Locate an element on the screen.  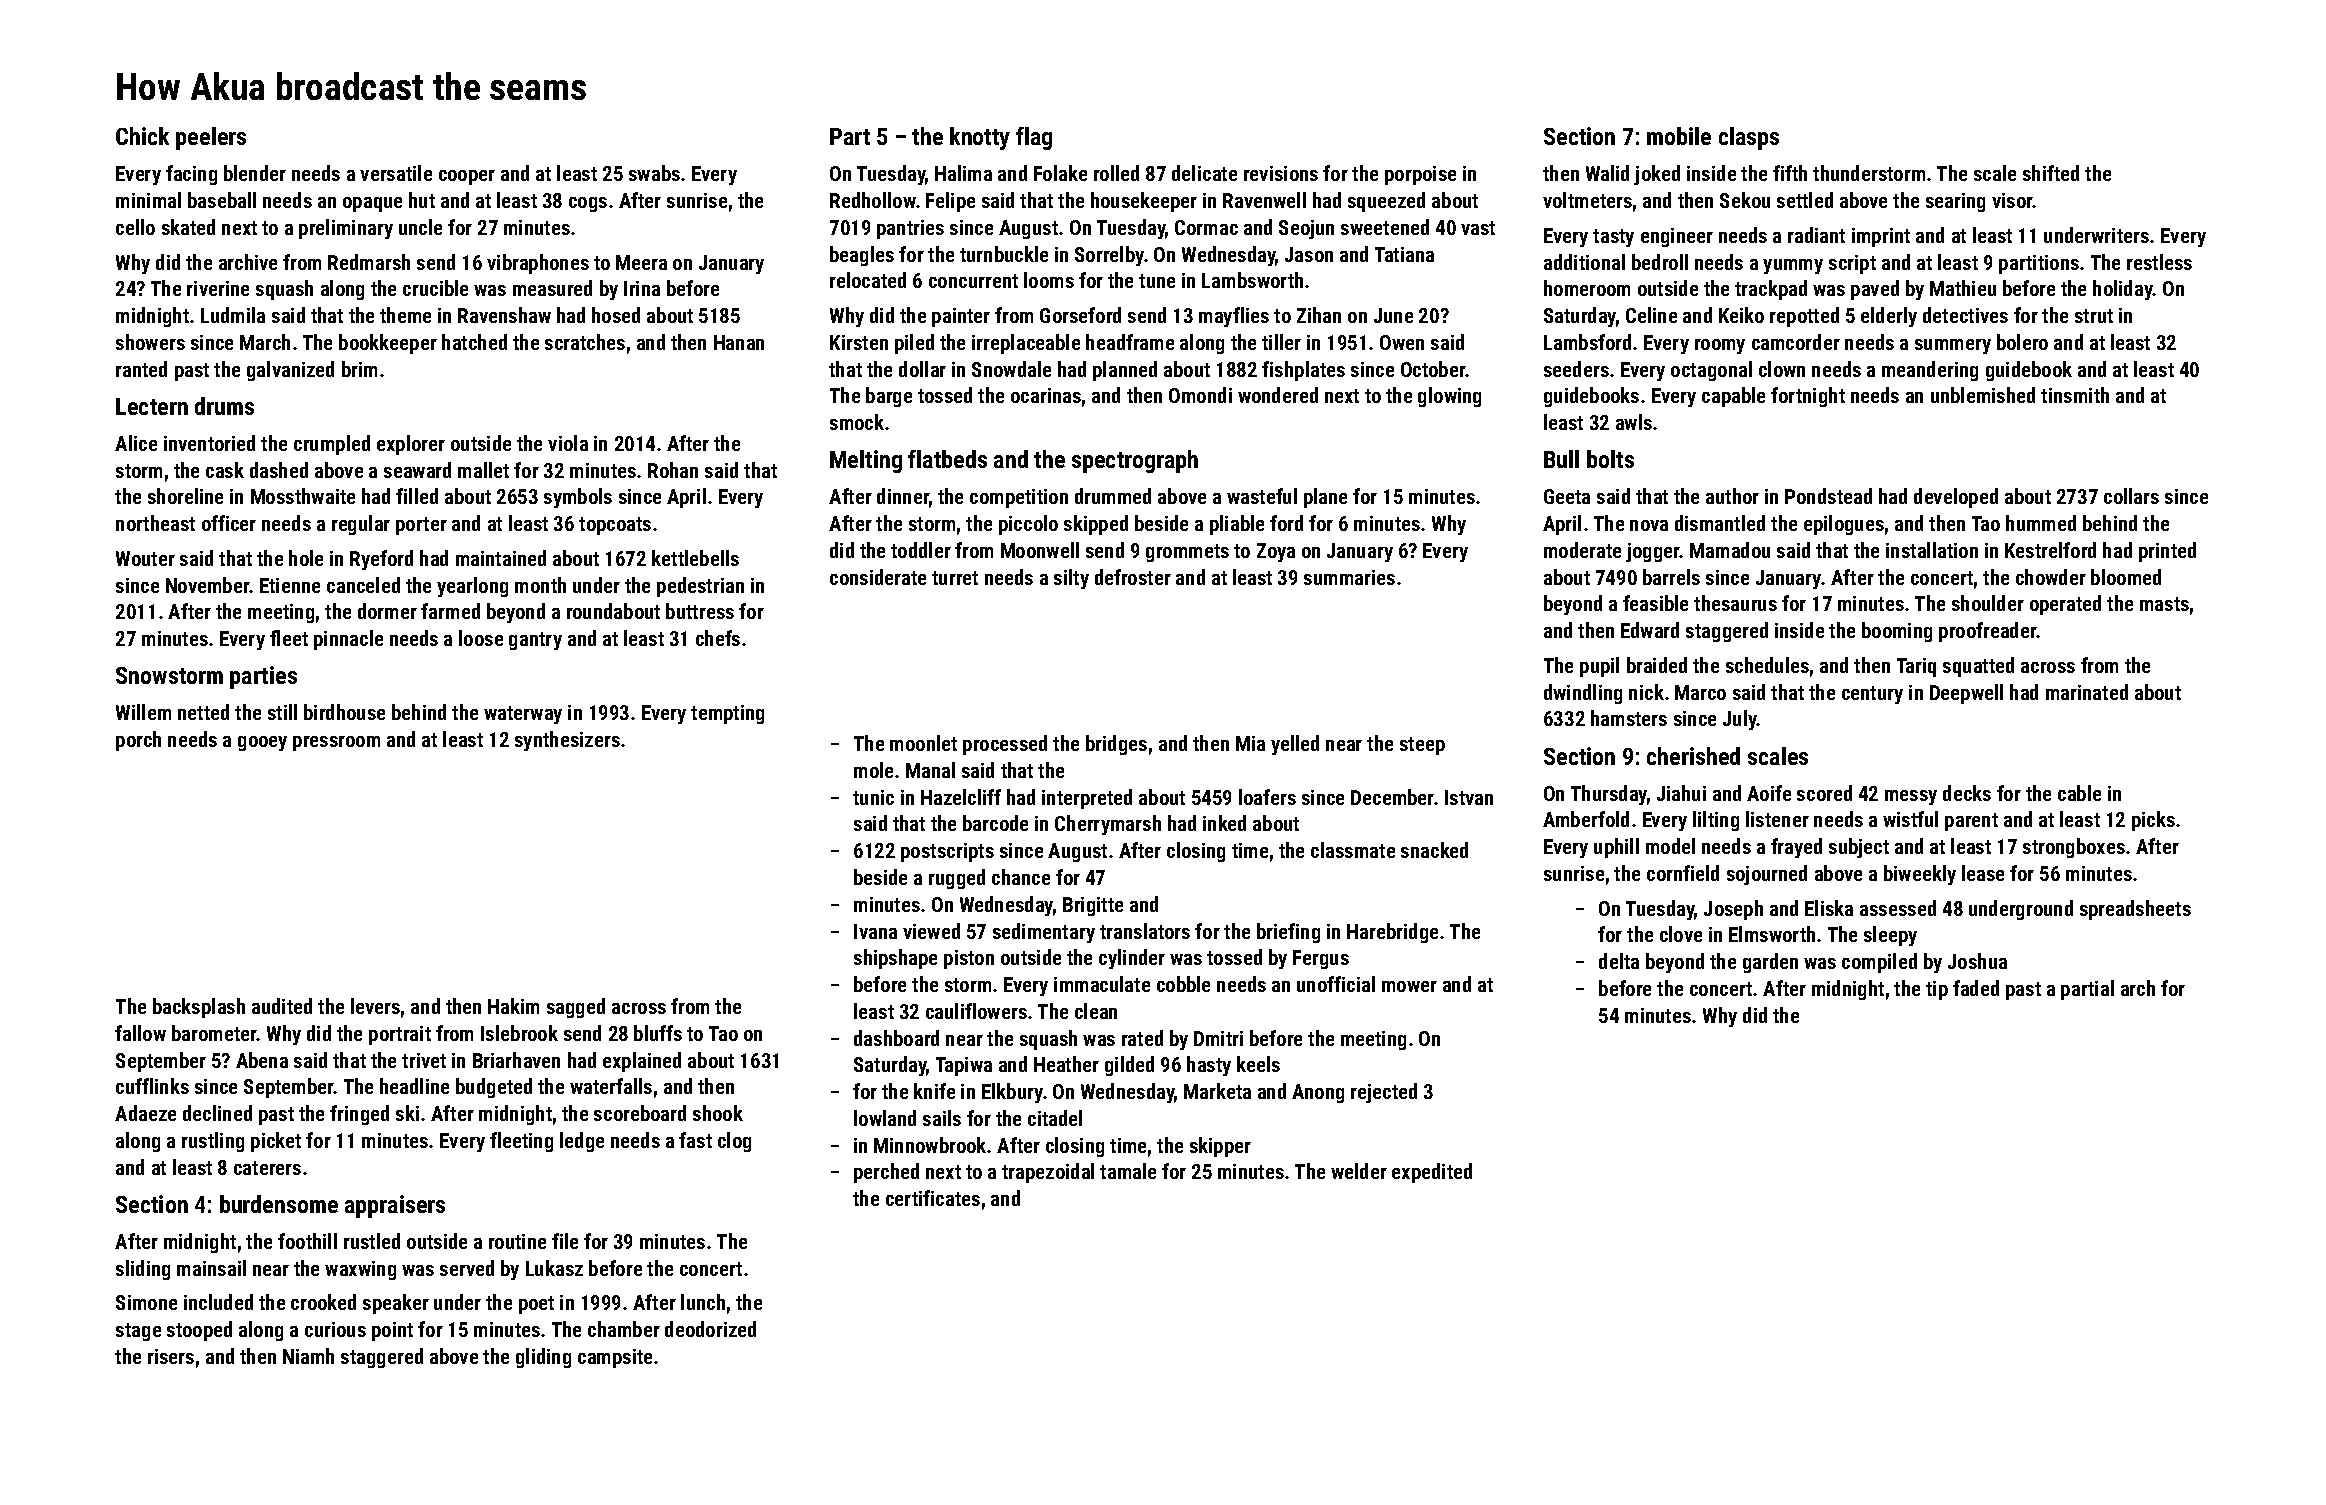
Ludmila is located at coordinates (233, 315).
